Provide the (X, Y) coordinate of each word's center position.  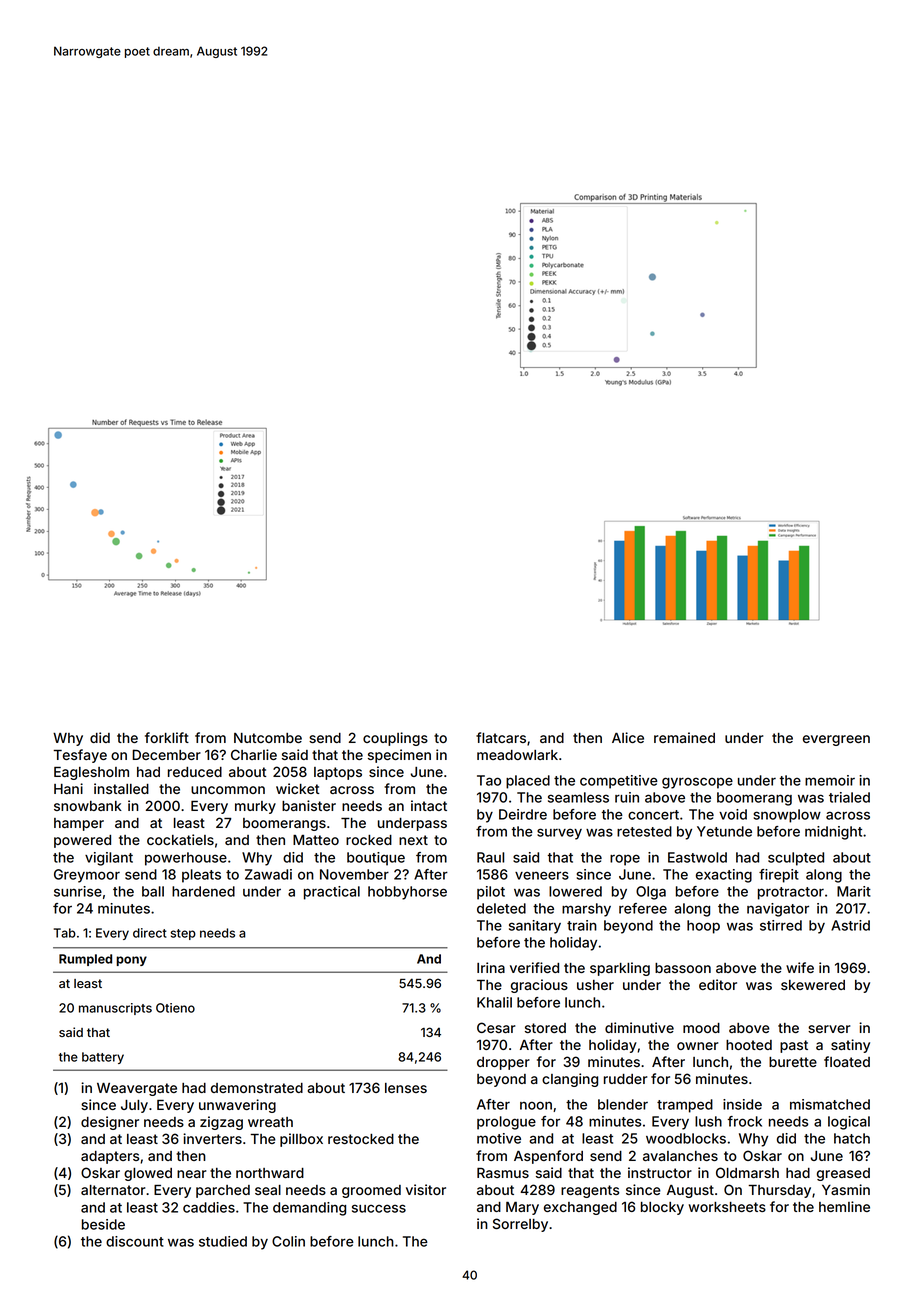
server (829, 1029)
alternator (113, 1190)
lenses (406, 1088)
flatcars (501, 737)
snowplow (787, 816)
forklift (167, 737)
